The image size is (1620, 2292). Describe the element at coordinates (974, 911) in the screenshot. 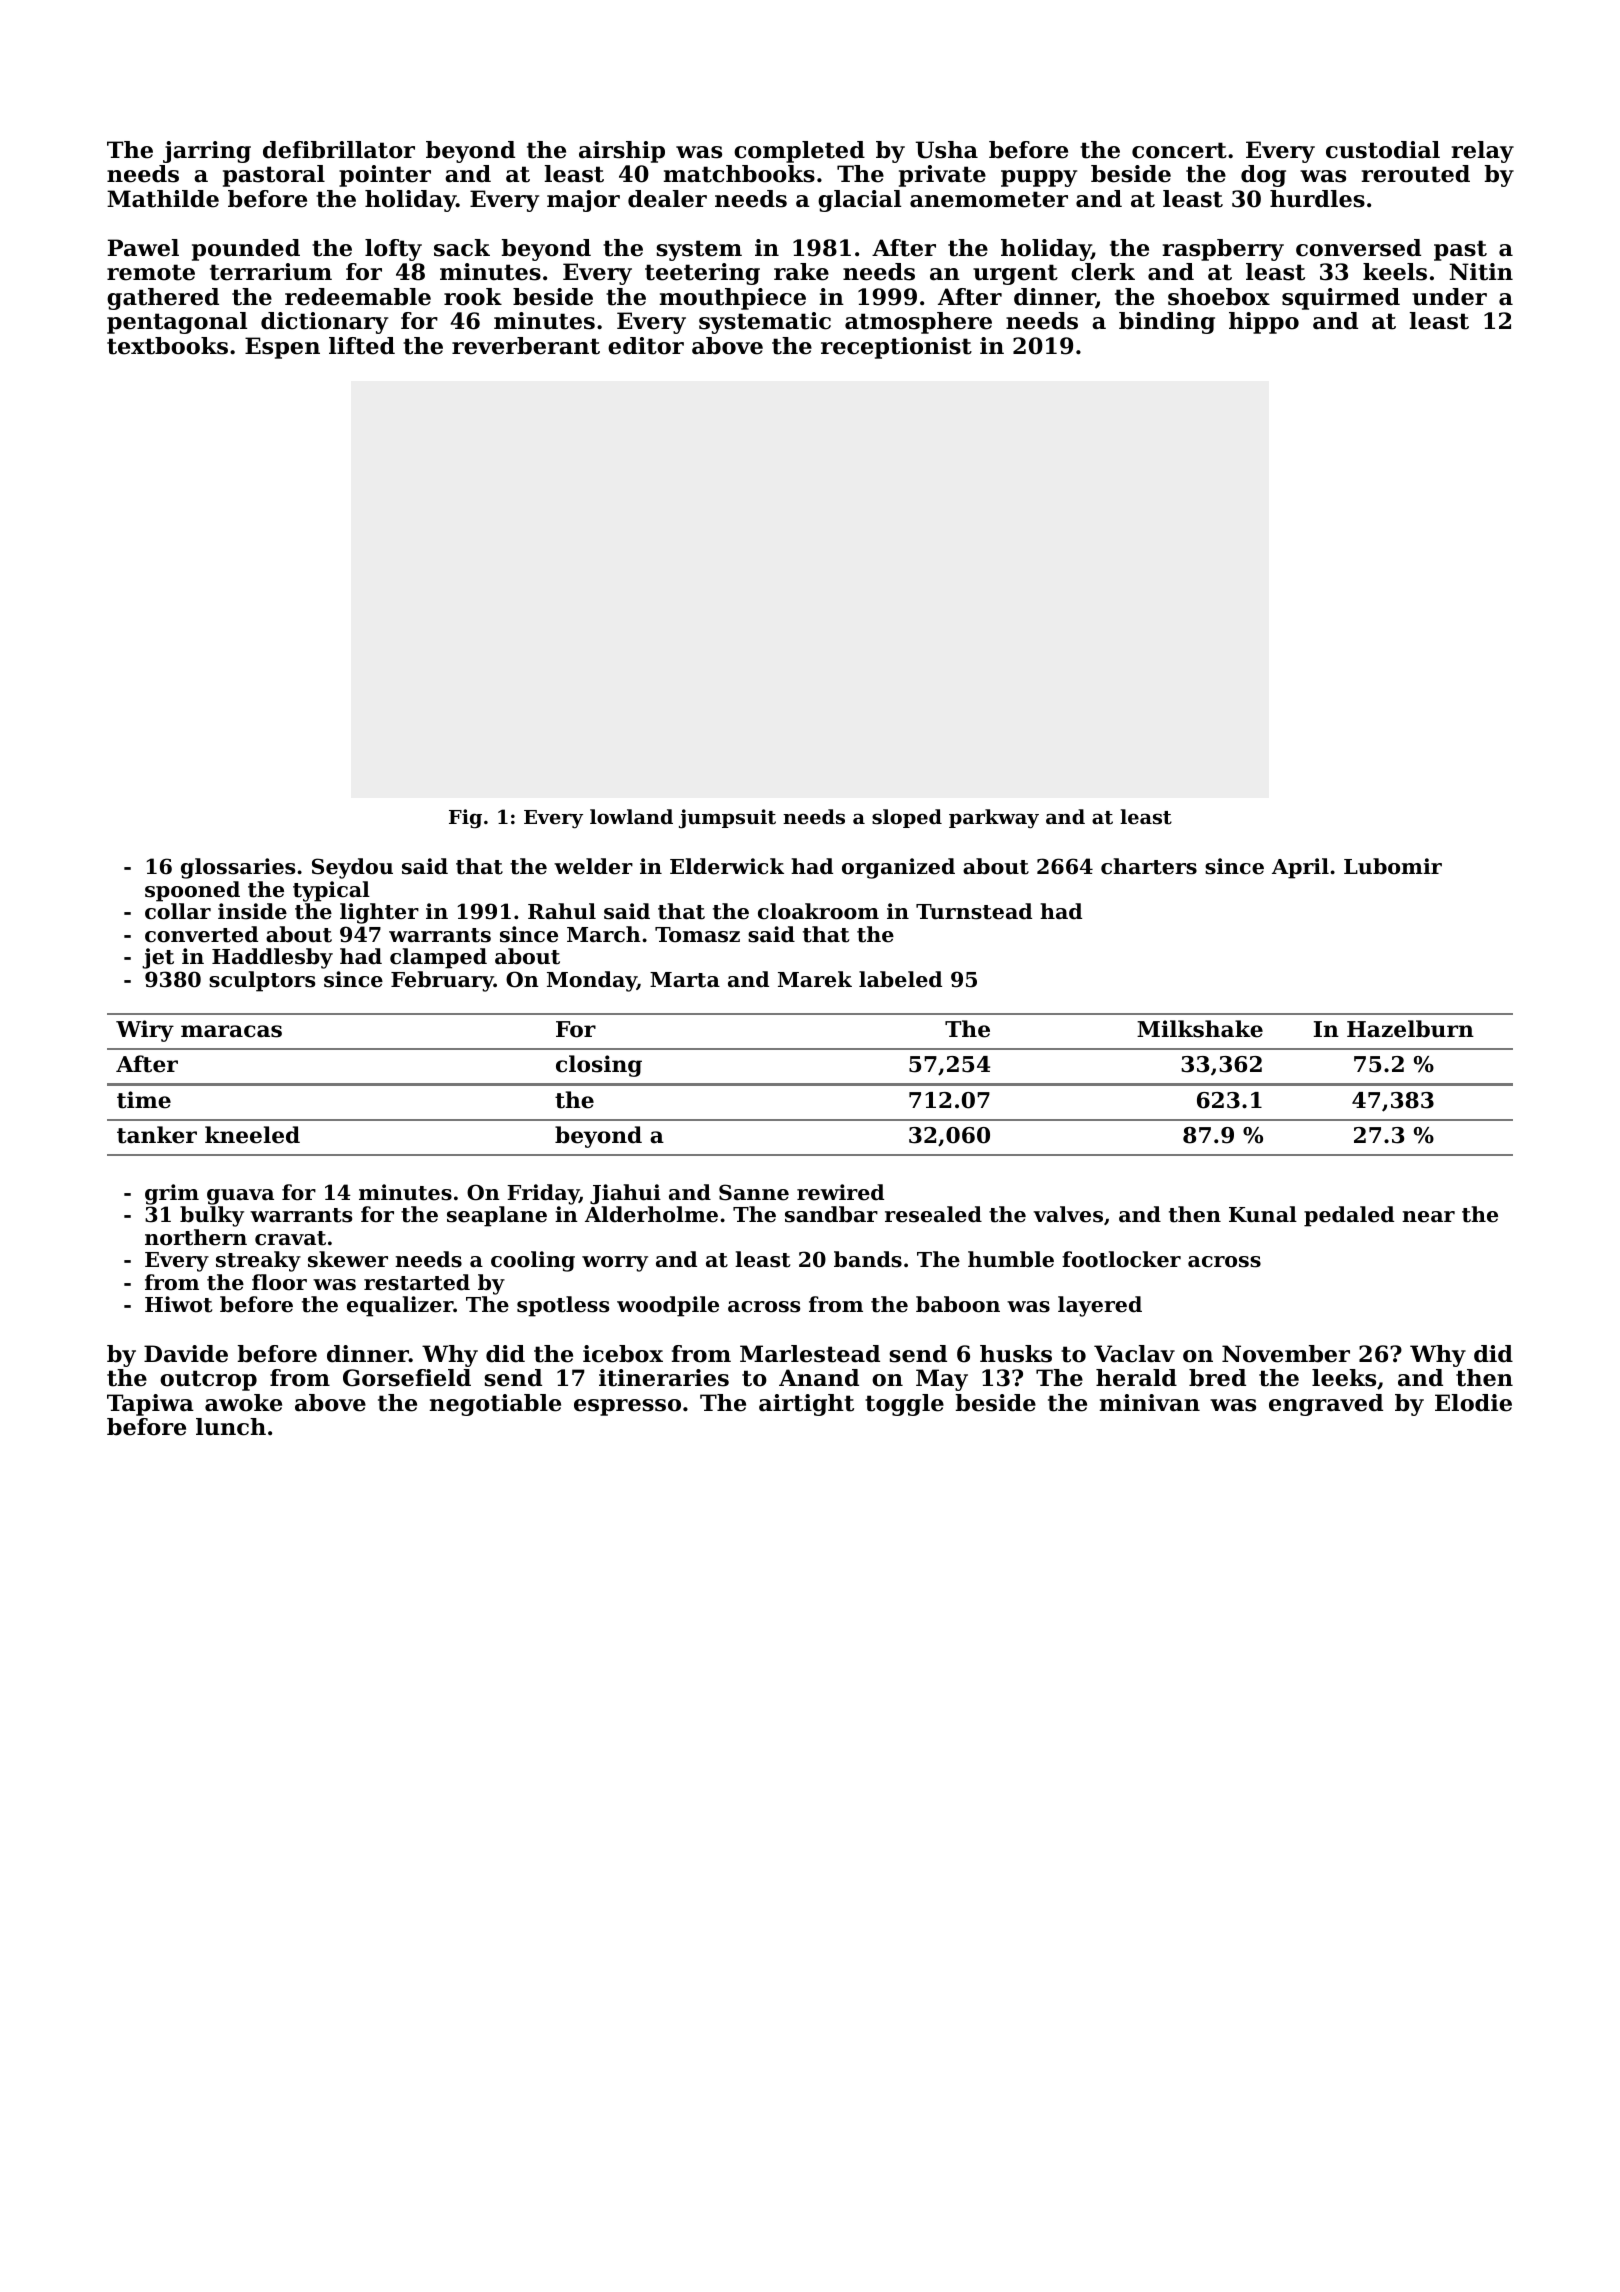

I see `Turnstead` at that location.
